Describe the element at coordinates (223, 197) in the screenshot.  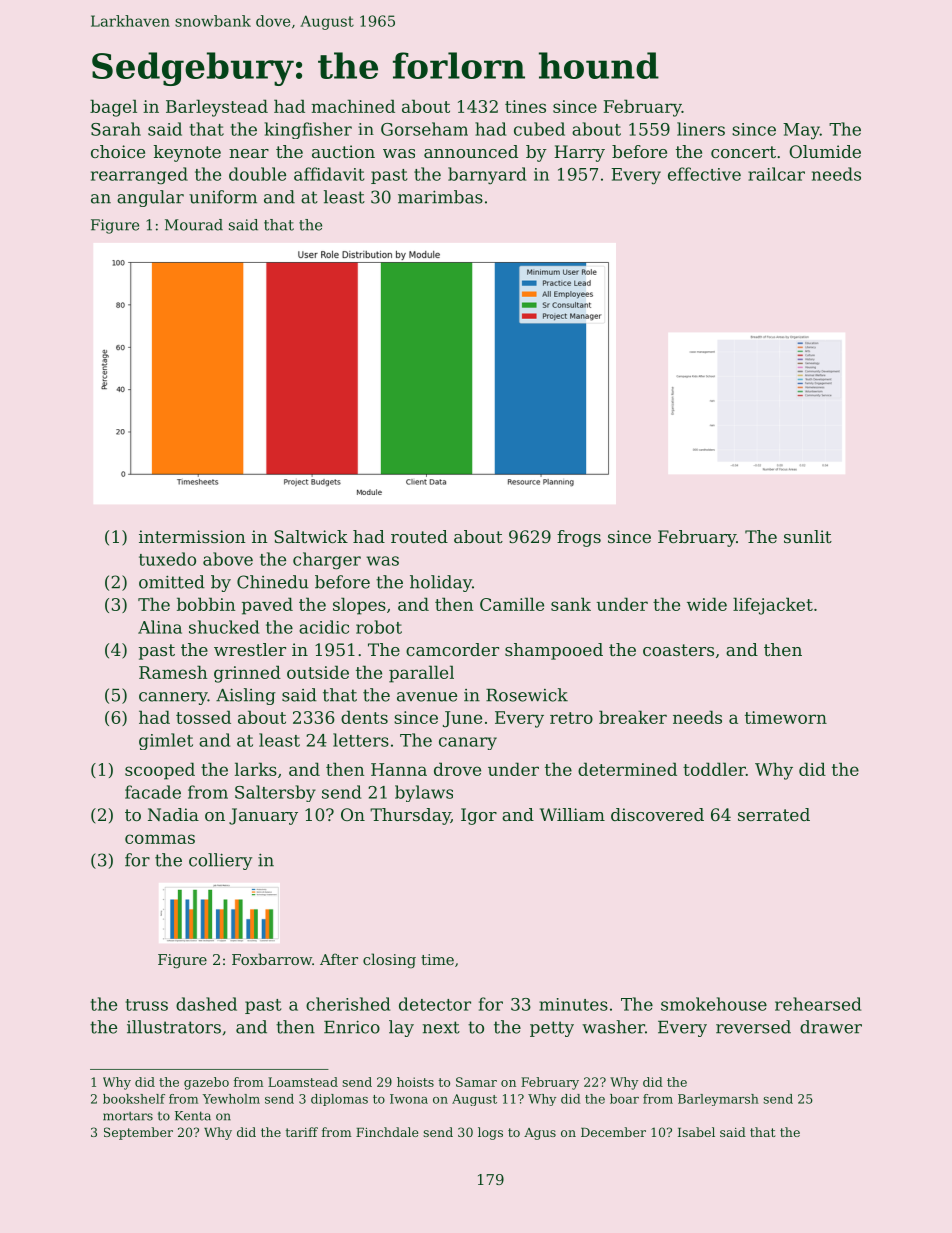
I see `uniform` at that location.
